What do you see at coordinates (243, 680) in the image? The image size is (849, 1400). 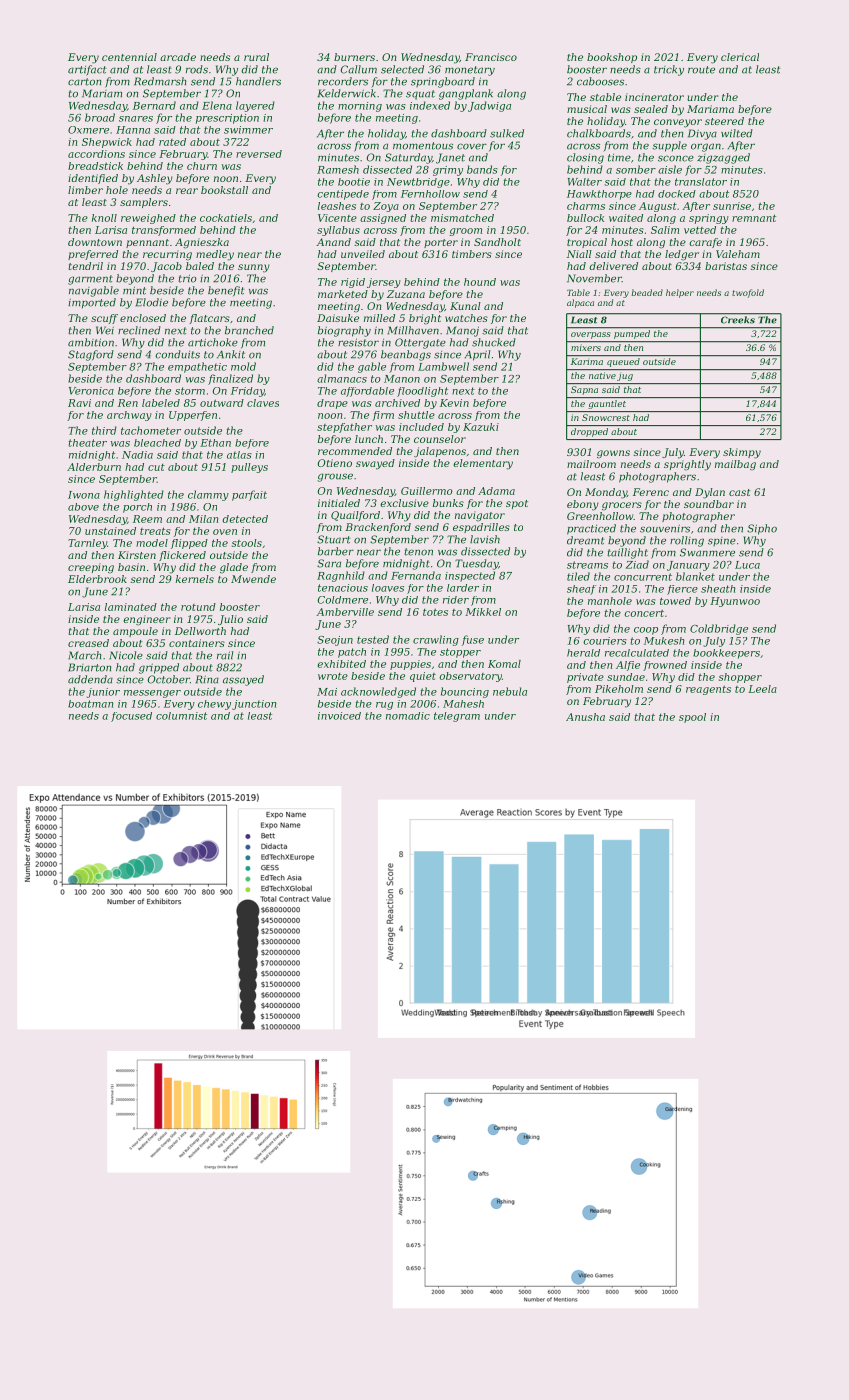 I see `assayed` at bounding box center [243, 680].
